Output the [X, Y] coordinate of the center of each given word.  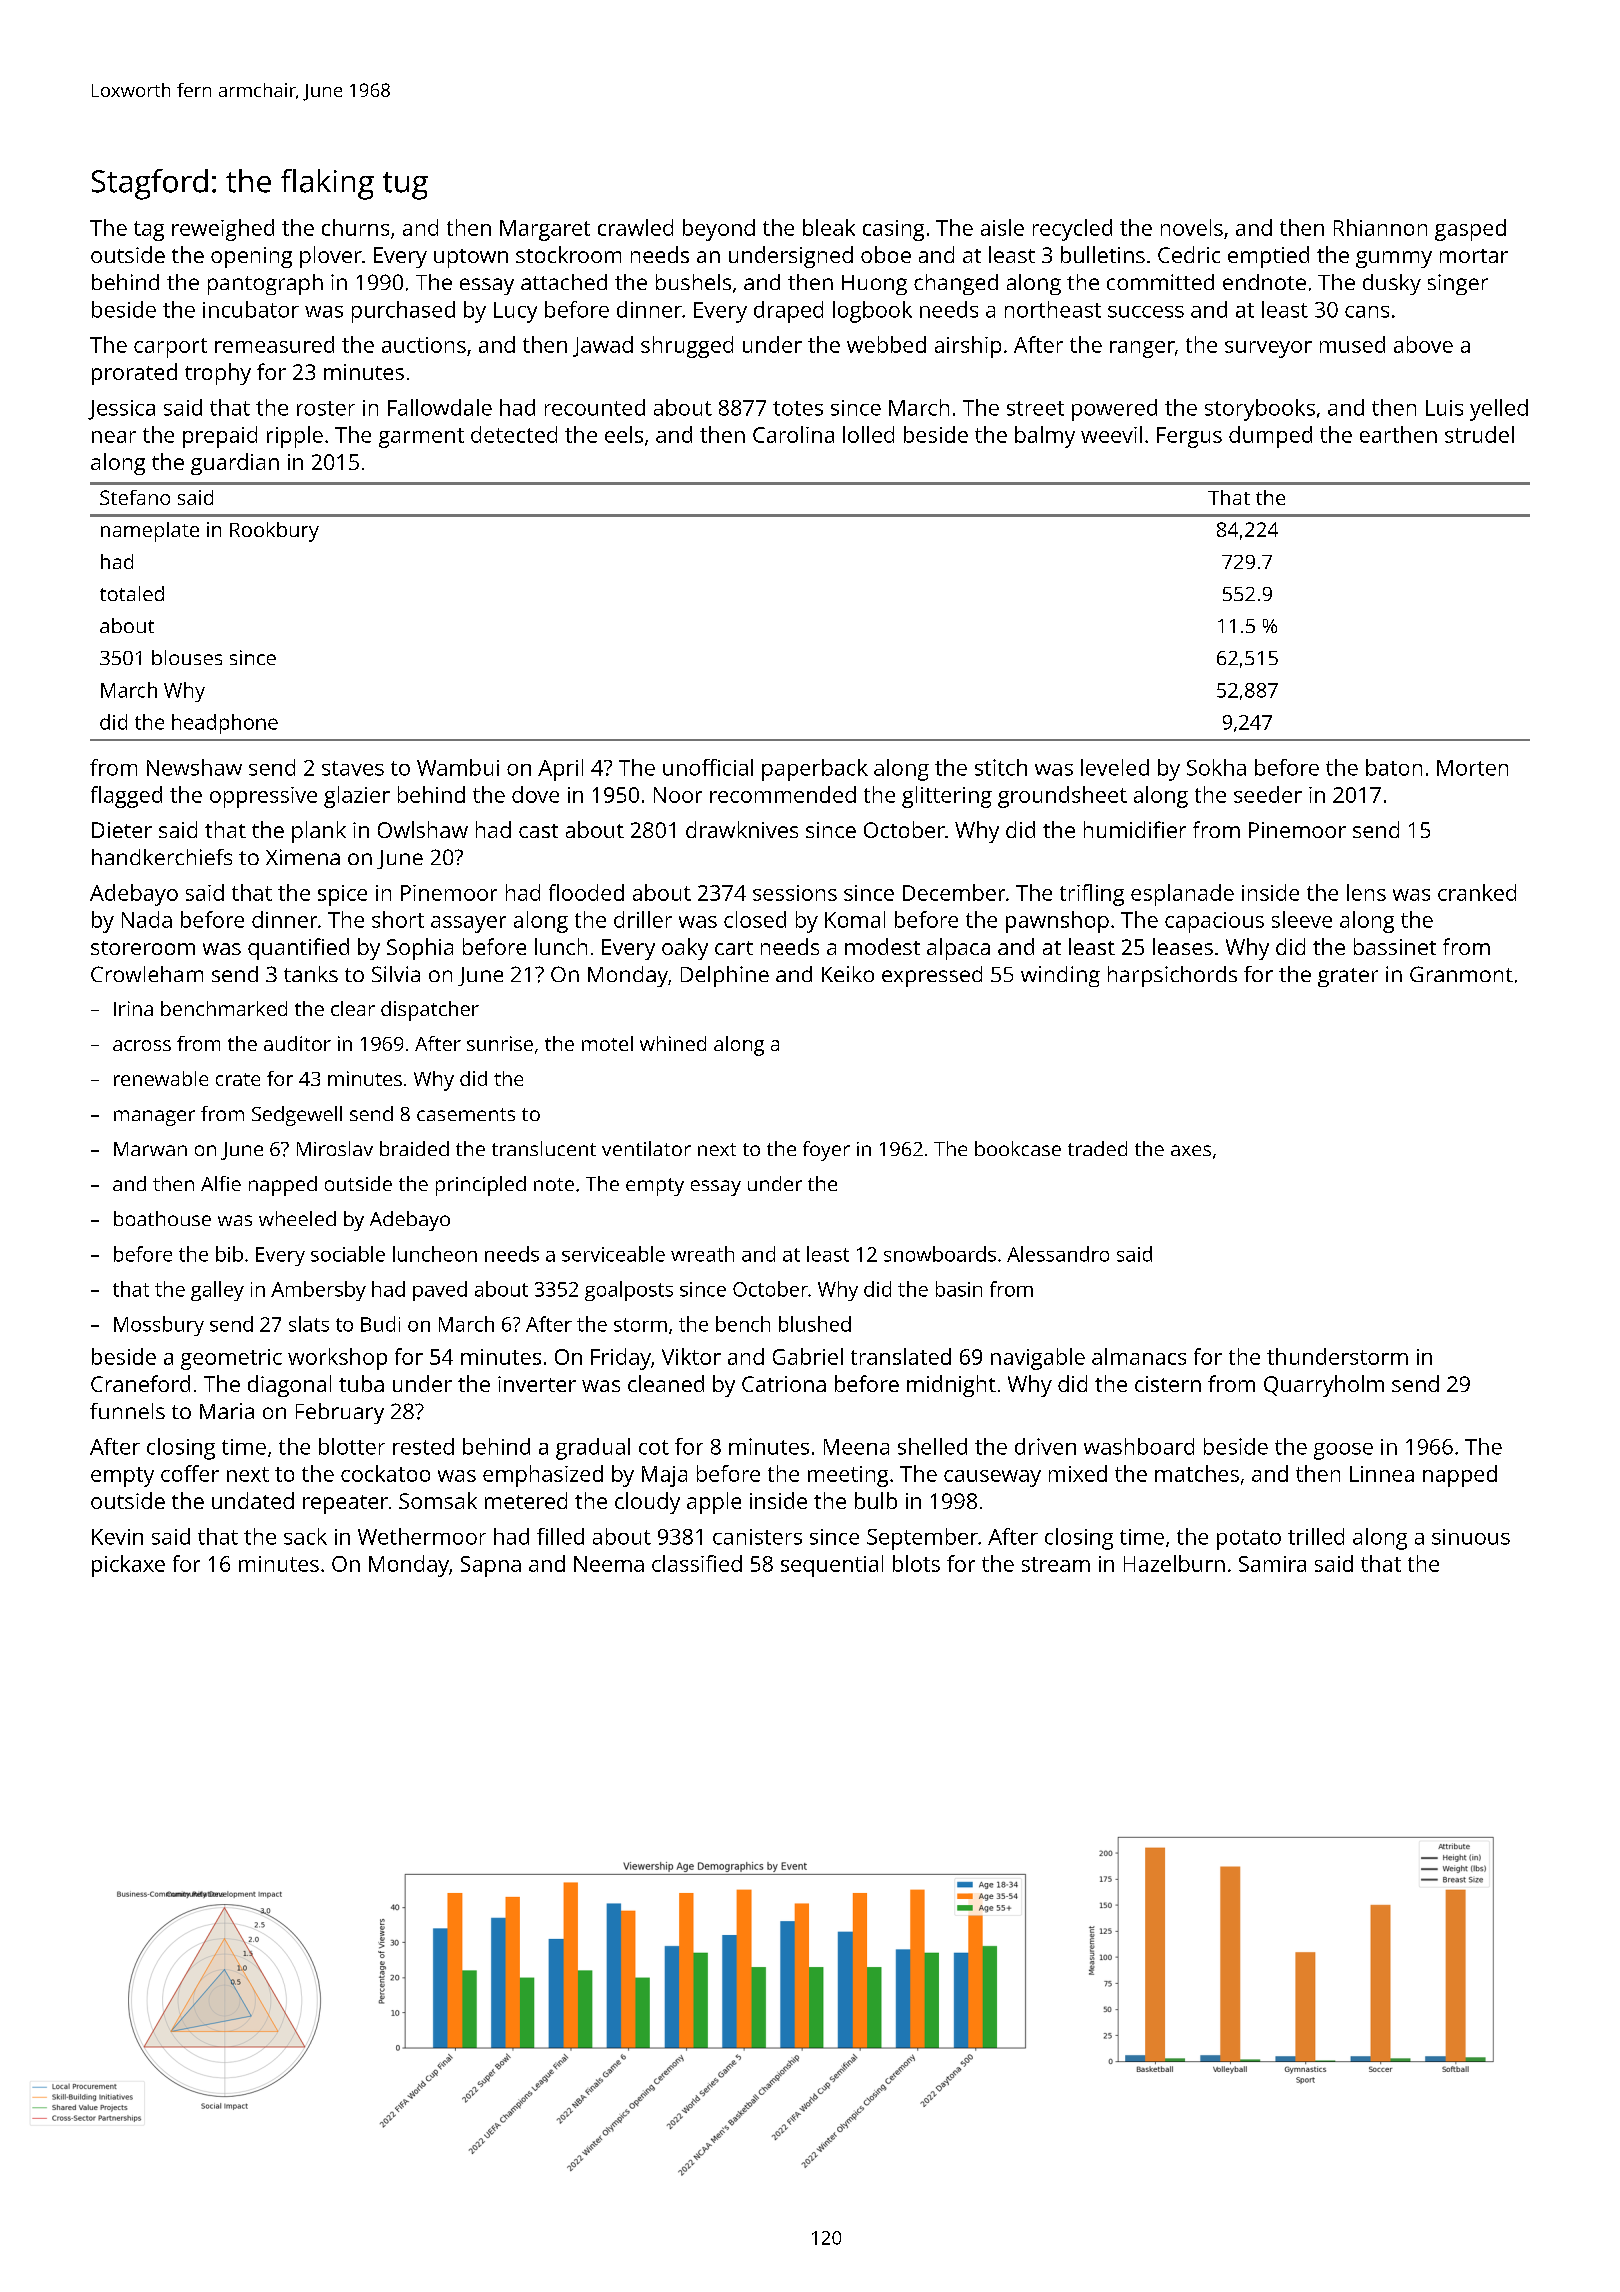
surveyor [1268, 349]
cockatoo [385, 1473]
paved [440, 1291]
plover [331, 257]
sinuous [1471, 1537]
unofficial [708, 767]
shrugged [687, 347]
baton [1394, 767]
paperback [815, 770]
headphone [225, 724]
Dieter [122, 830]
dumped [1270, 437]
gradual [593, 1449]
